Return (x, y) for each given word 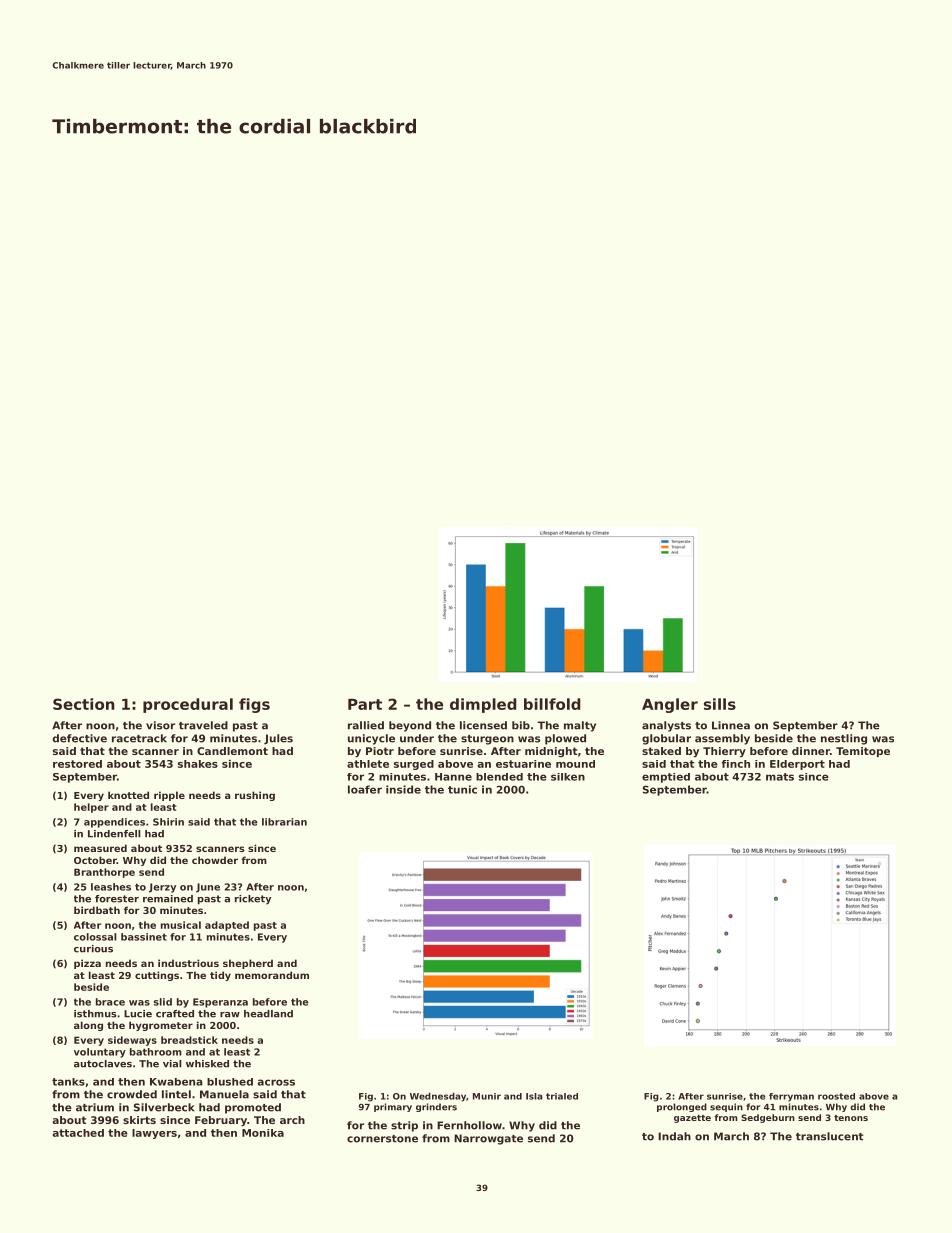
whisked (207, 1064)
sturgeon (487, 740)
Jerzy (162, 888)
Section (84, 704)
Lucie (138, 1014)
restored (77, 764)
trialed (562, 1096)
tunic (462, 789)
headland (268, 1014)
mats (780, 777)
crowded (132, 1094)
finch (735, 764)
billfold (552, 704)
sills (720, 704)
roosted (836, 1096)
